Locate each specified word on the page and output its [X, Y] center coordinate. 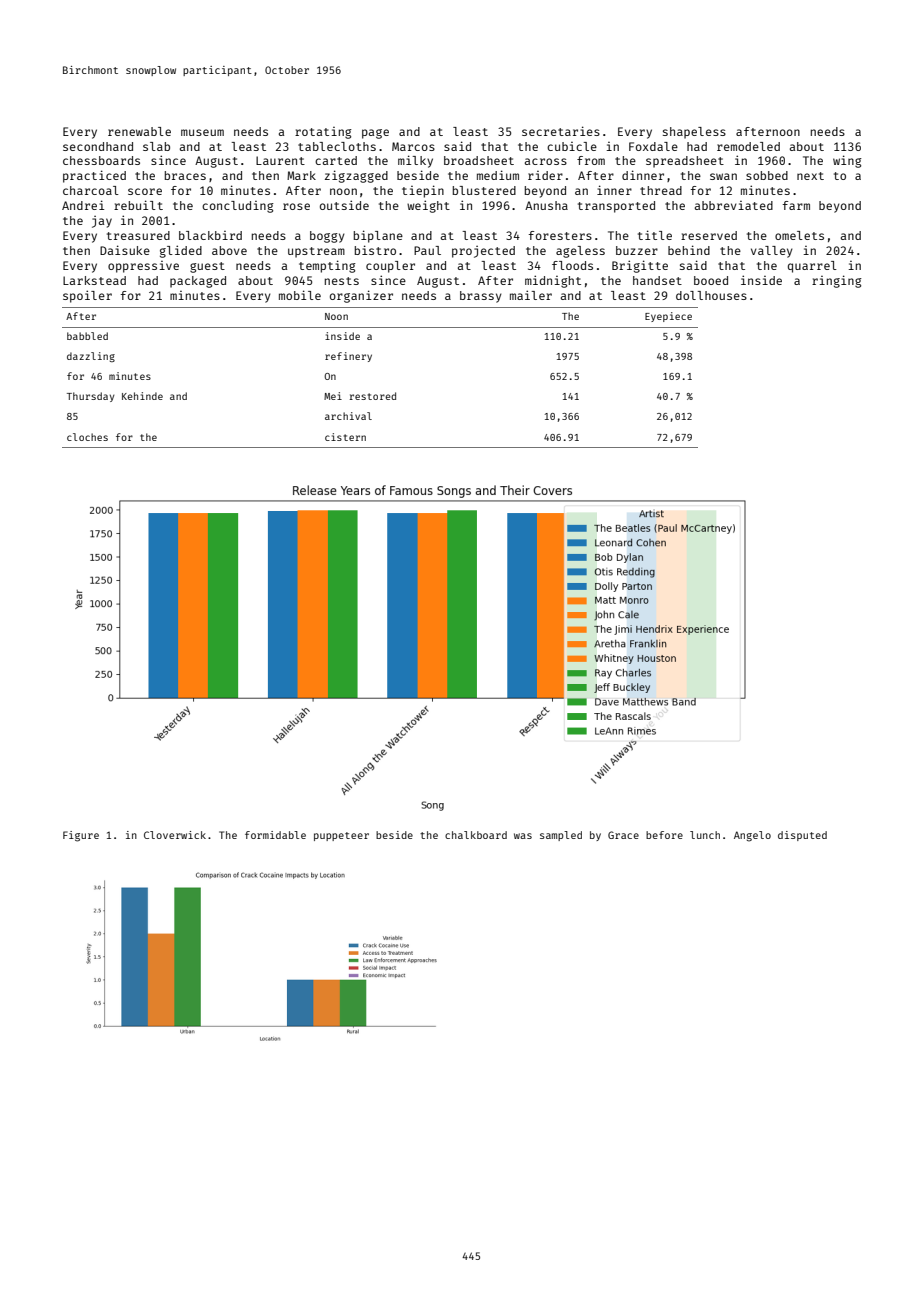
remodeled [748, 146]
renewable [139, 131]
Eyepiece [668, 317]
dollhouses [711, 295]
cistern [345, 437]
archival [348, 416]
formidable [275, 835]
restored [373, 396]
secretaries [561, 131]
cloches [87, 437]
